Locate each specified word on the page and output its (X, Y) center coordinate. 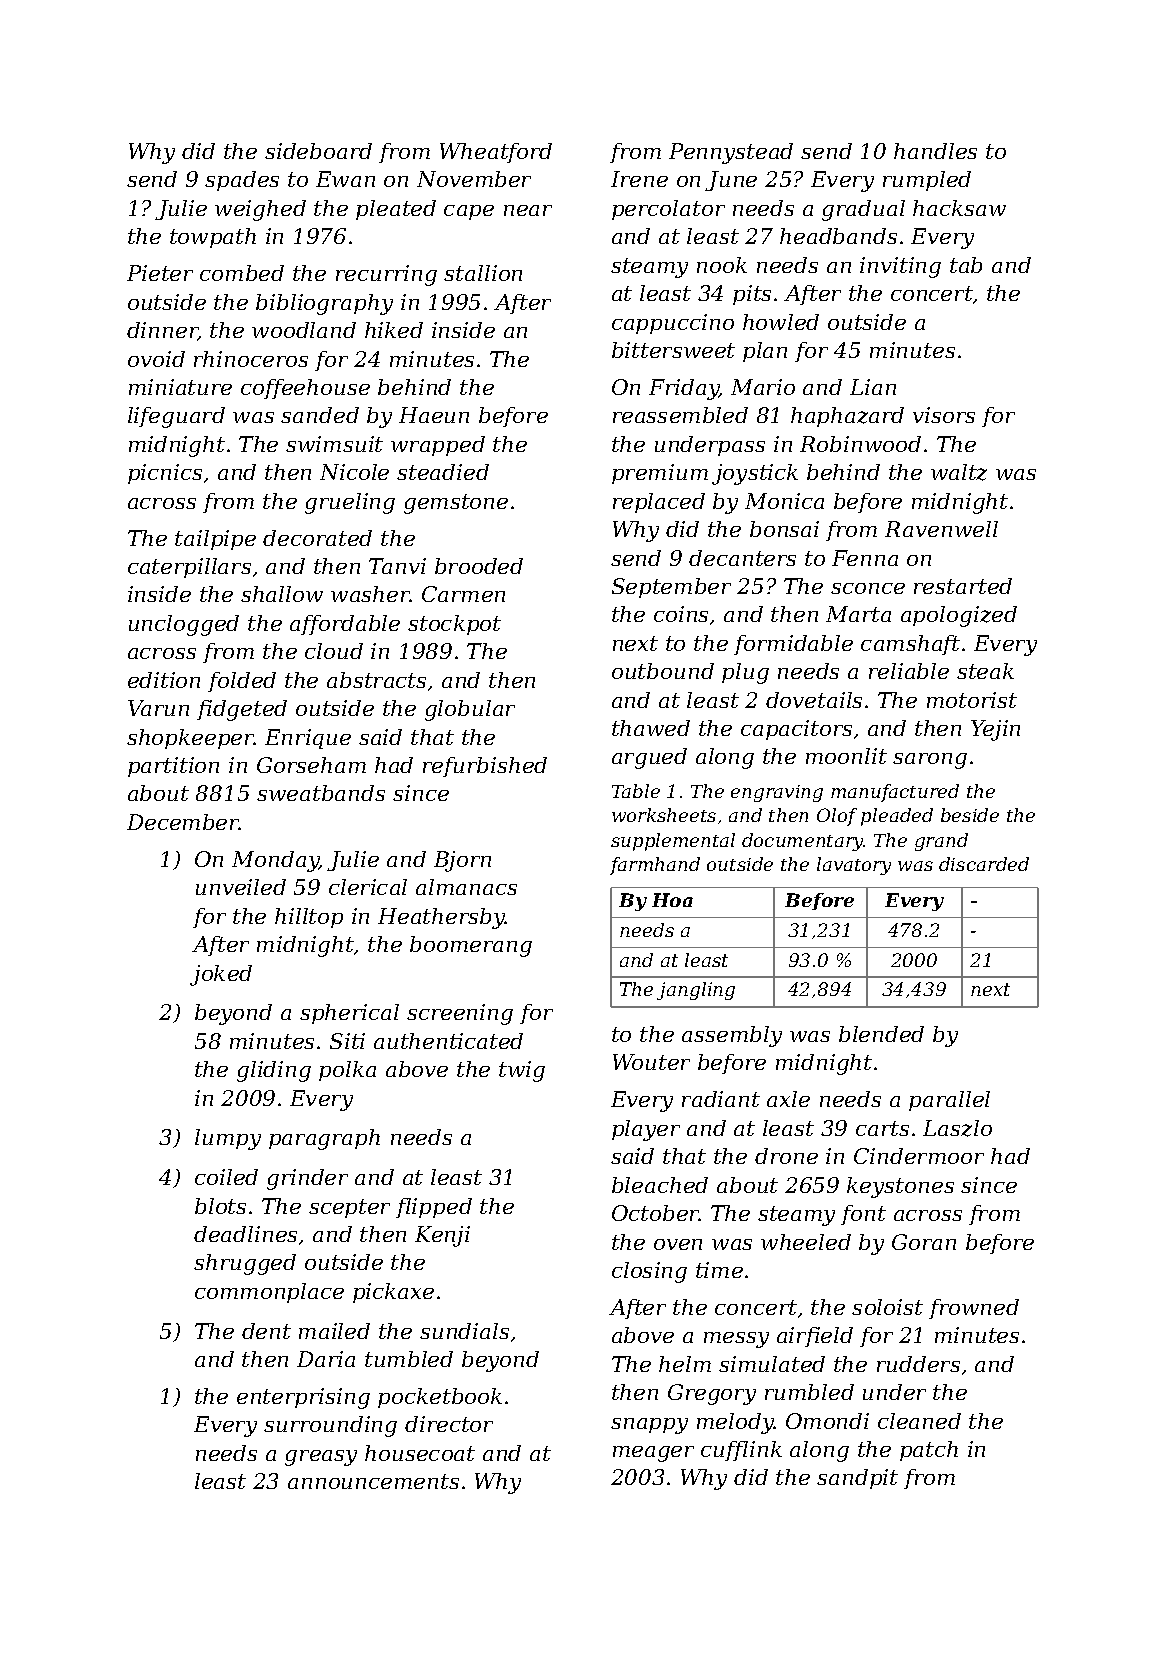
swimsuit (334, 444)
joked (221, 975)
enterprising (303, 1398)
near (528, 210)
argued (649, 758)
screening (460, 1014)
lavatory (854, 866)
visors (944, 415)
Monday (275, 861)
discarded (984, 864)
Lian (873, 387)
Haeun (434, 415)
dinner (162, 331)
